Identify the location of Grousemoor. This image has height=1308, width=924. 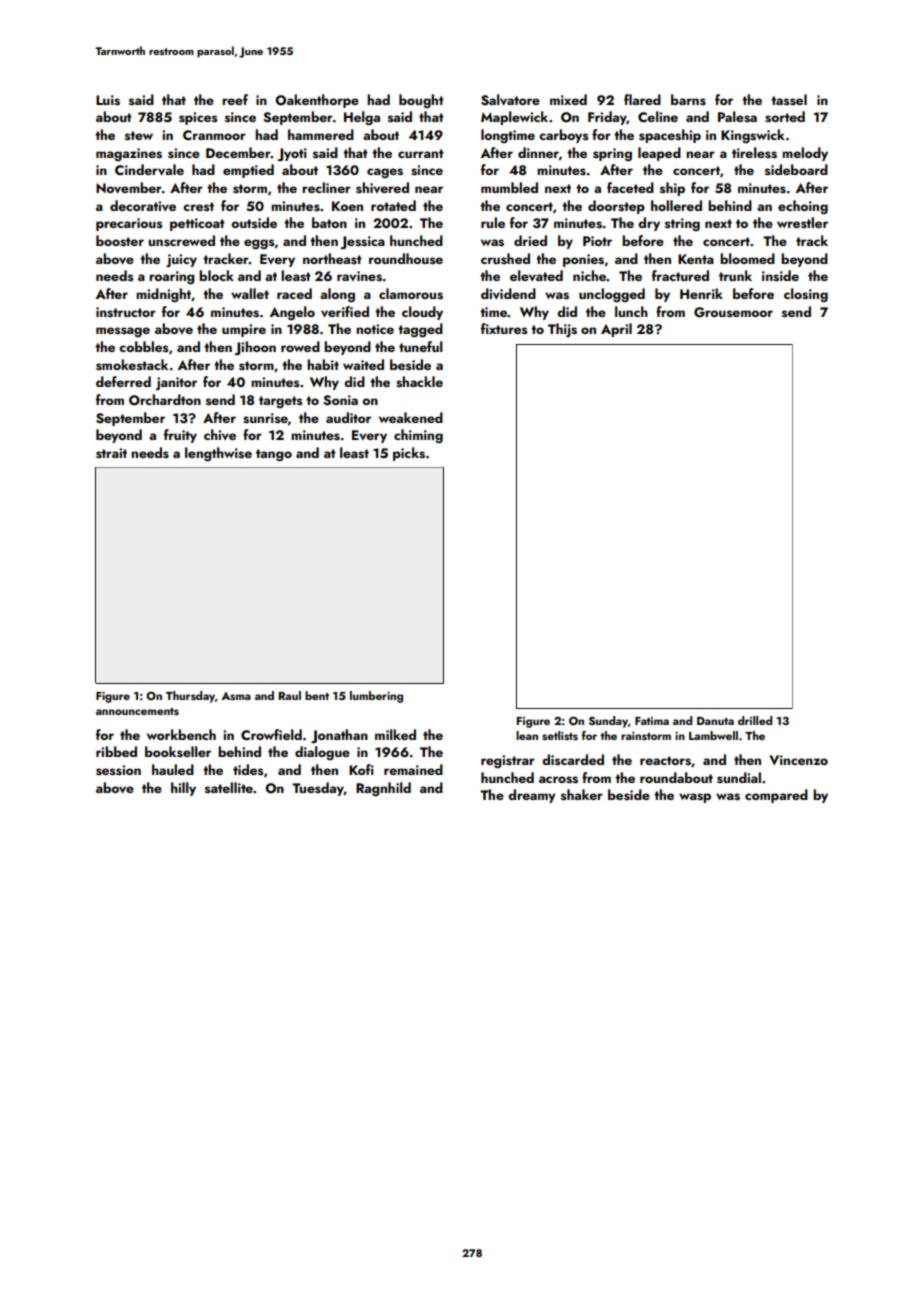
(733, 312).
